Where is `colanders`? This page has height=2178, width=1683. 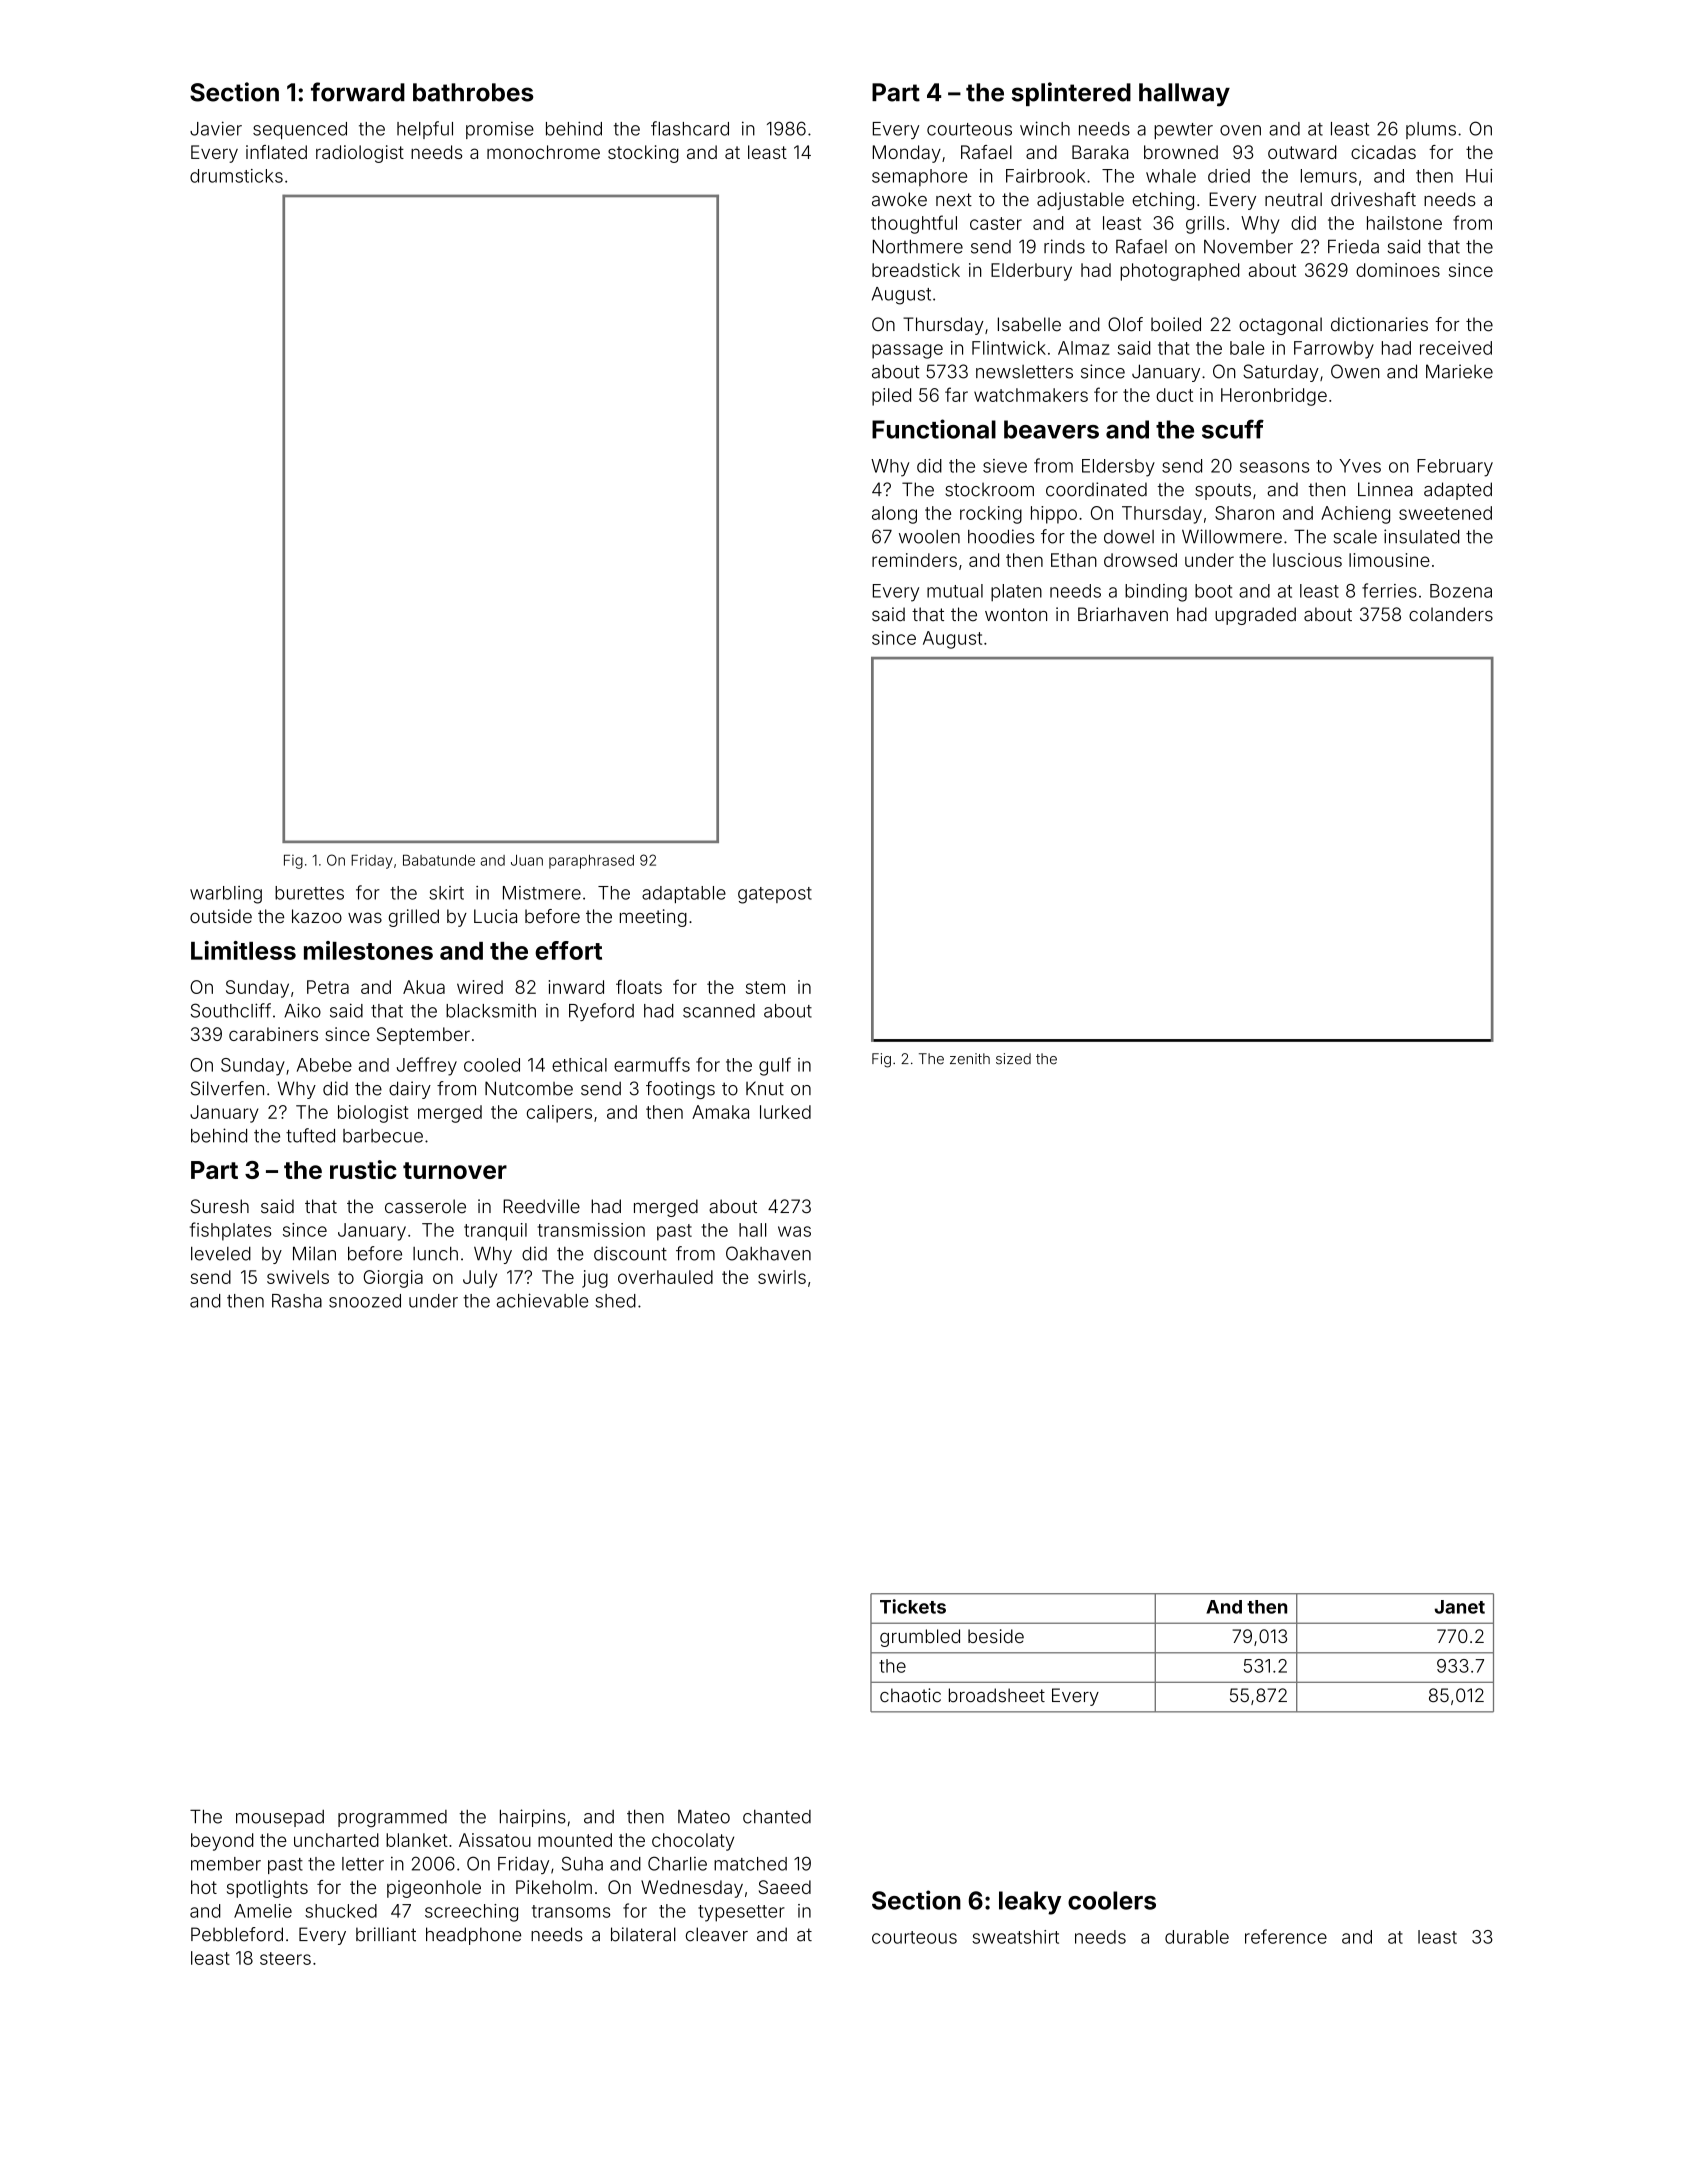
colanders is located at coordinates (1451, 614).
